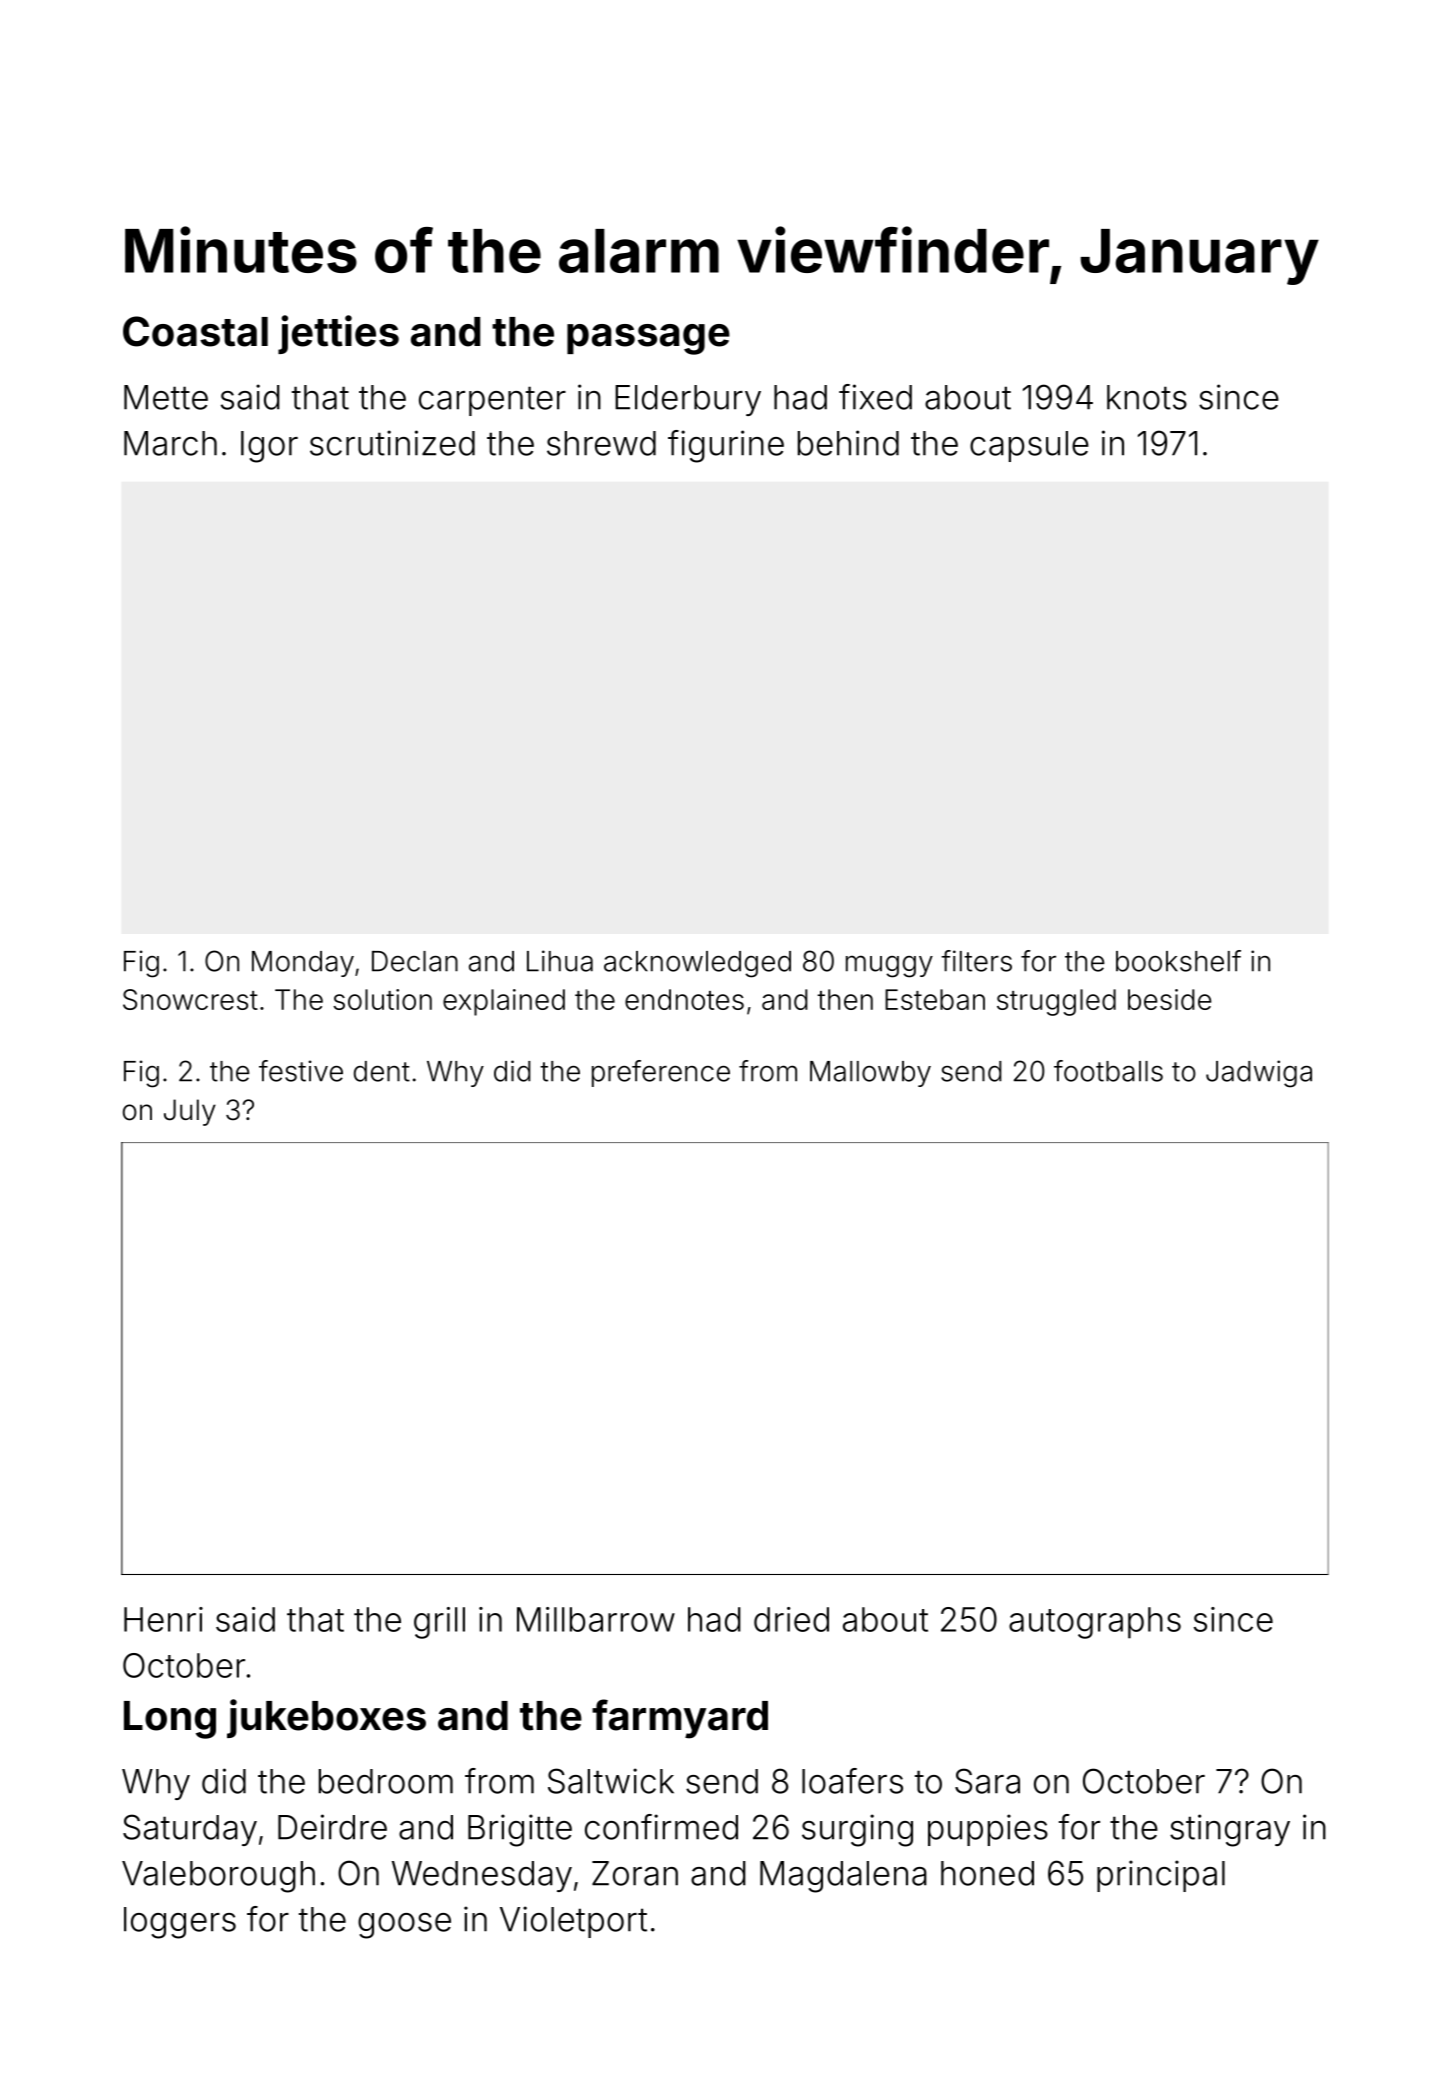 This document has height=2100, width=1450. Describe the element at coordinates (180, 1923) in the document. I see `loggers` at that location.
